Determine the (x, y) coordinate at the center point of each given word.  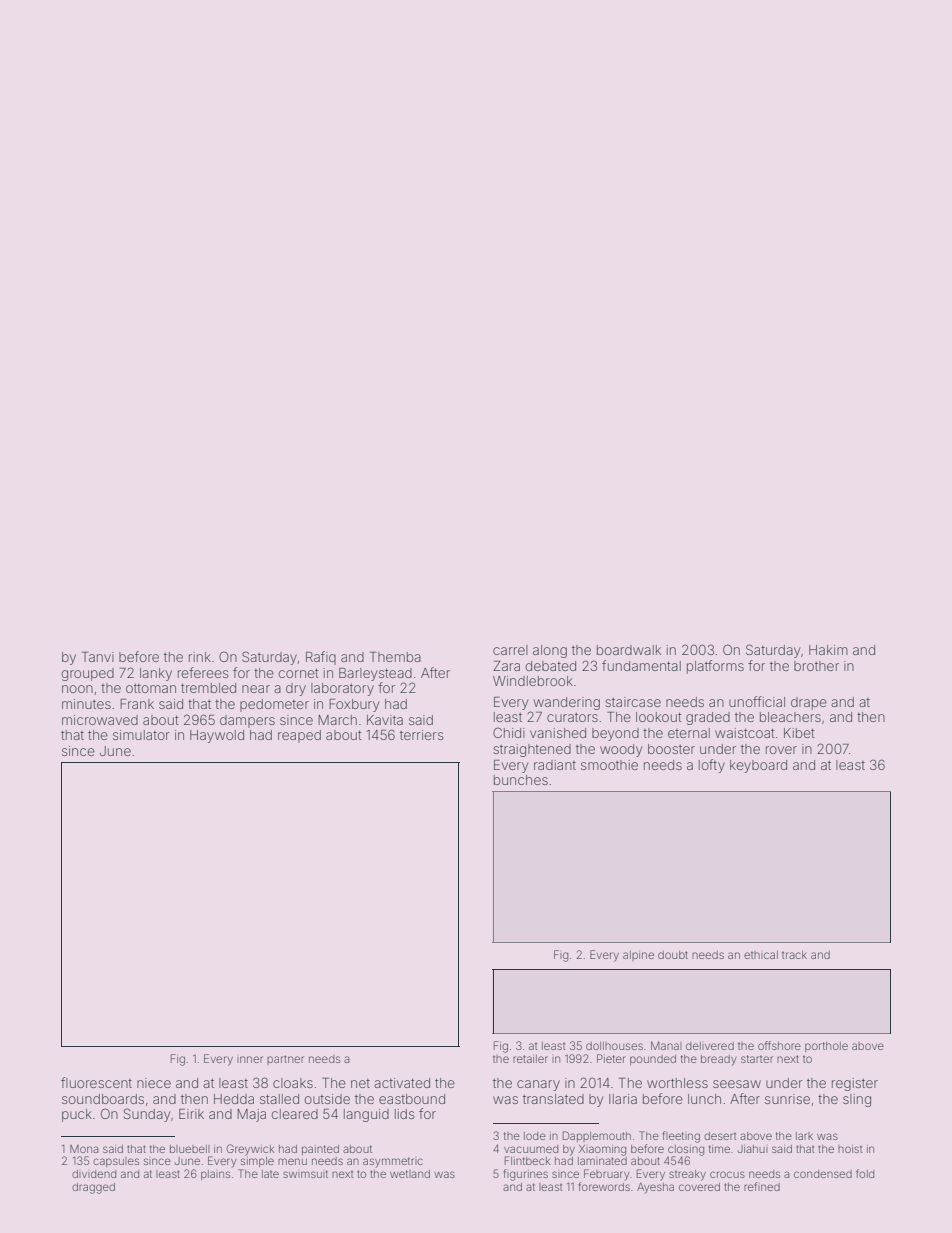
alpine (638, 955)
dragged (93, 1188)
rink (200, 657)
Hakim (828, 650)
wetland (410, 1174)
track (794, 955)
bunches (521, 780)
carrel (510, 650)
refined (762, 1186)
